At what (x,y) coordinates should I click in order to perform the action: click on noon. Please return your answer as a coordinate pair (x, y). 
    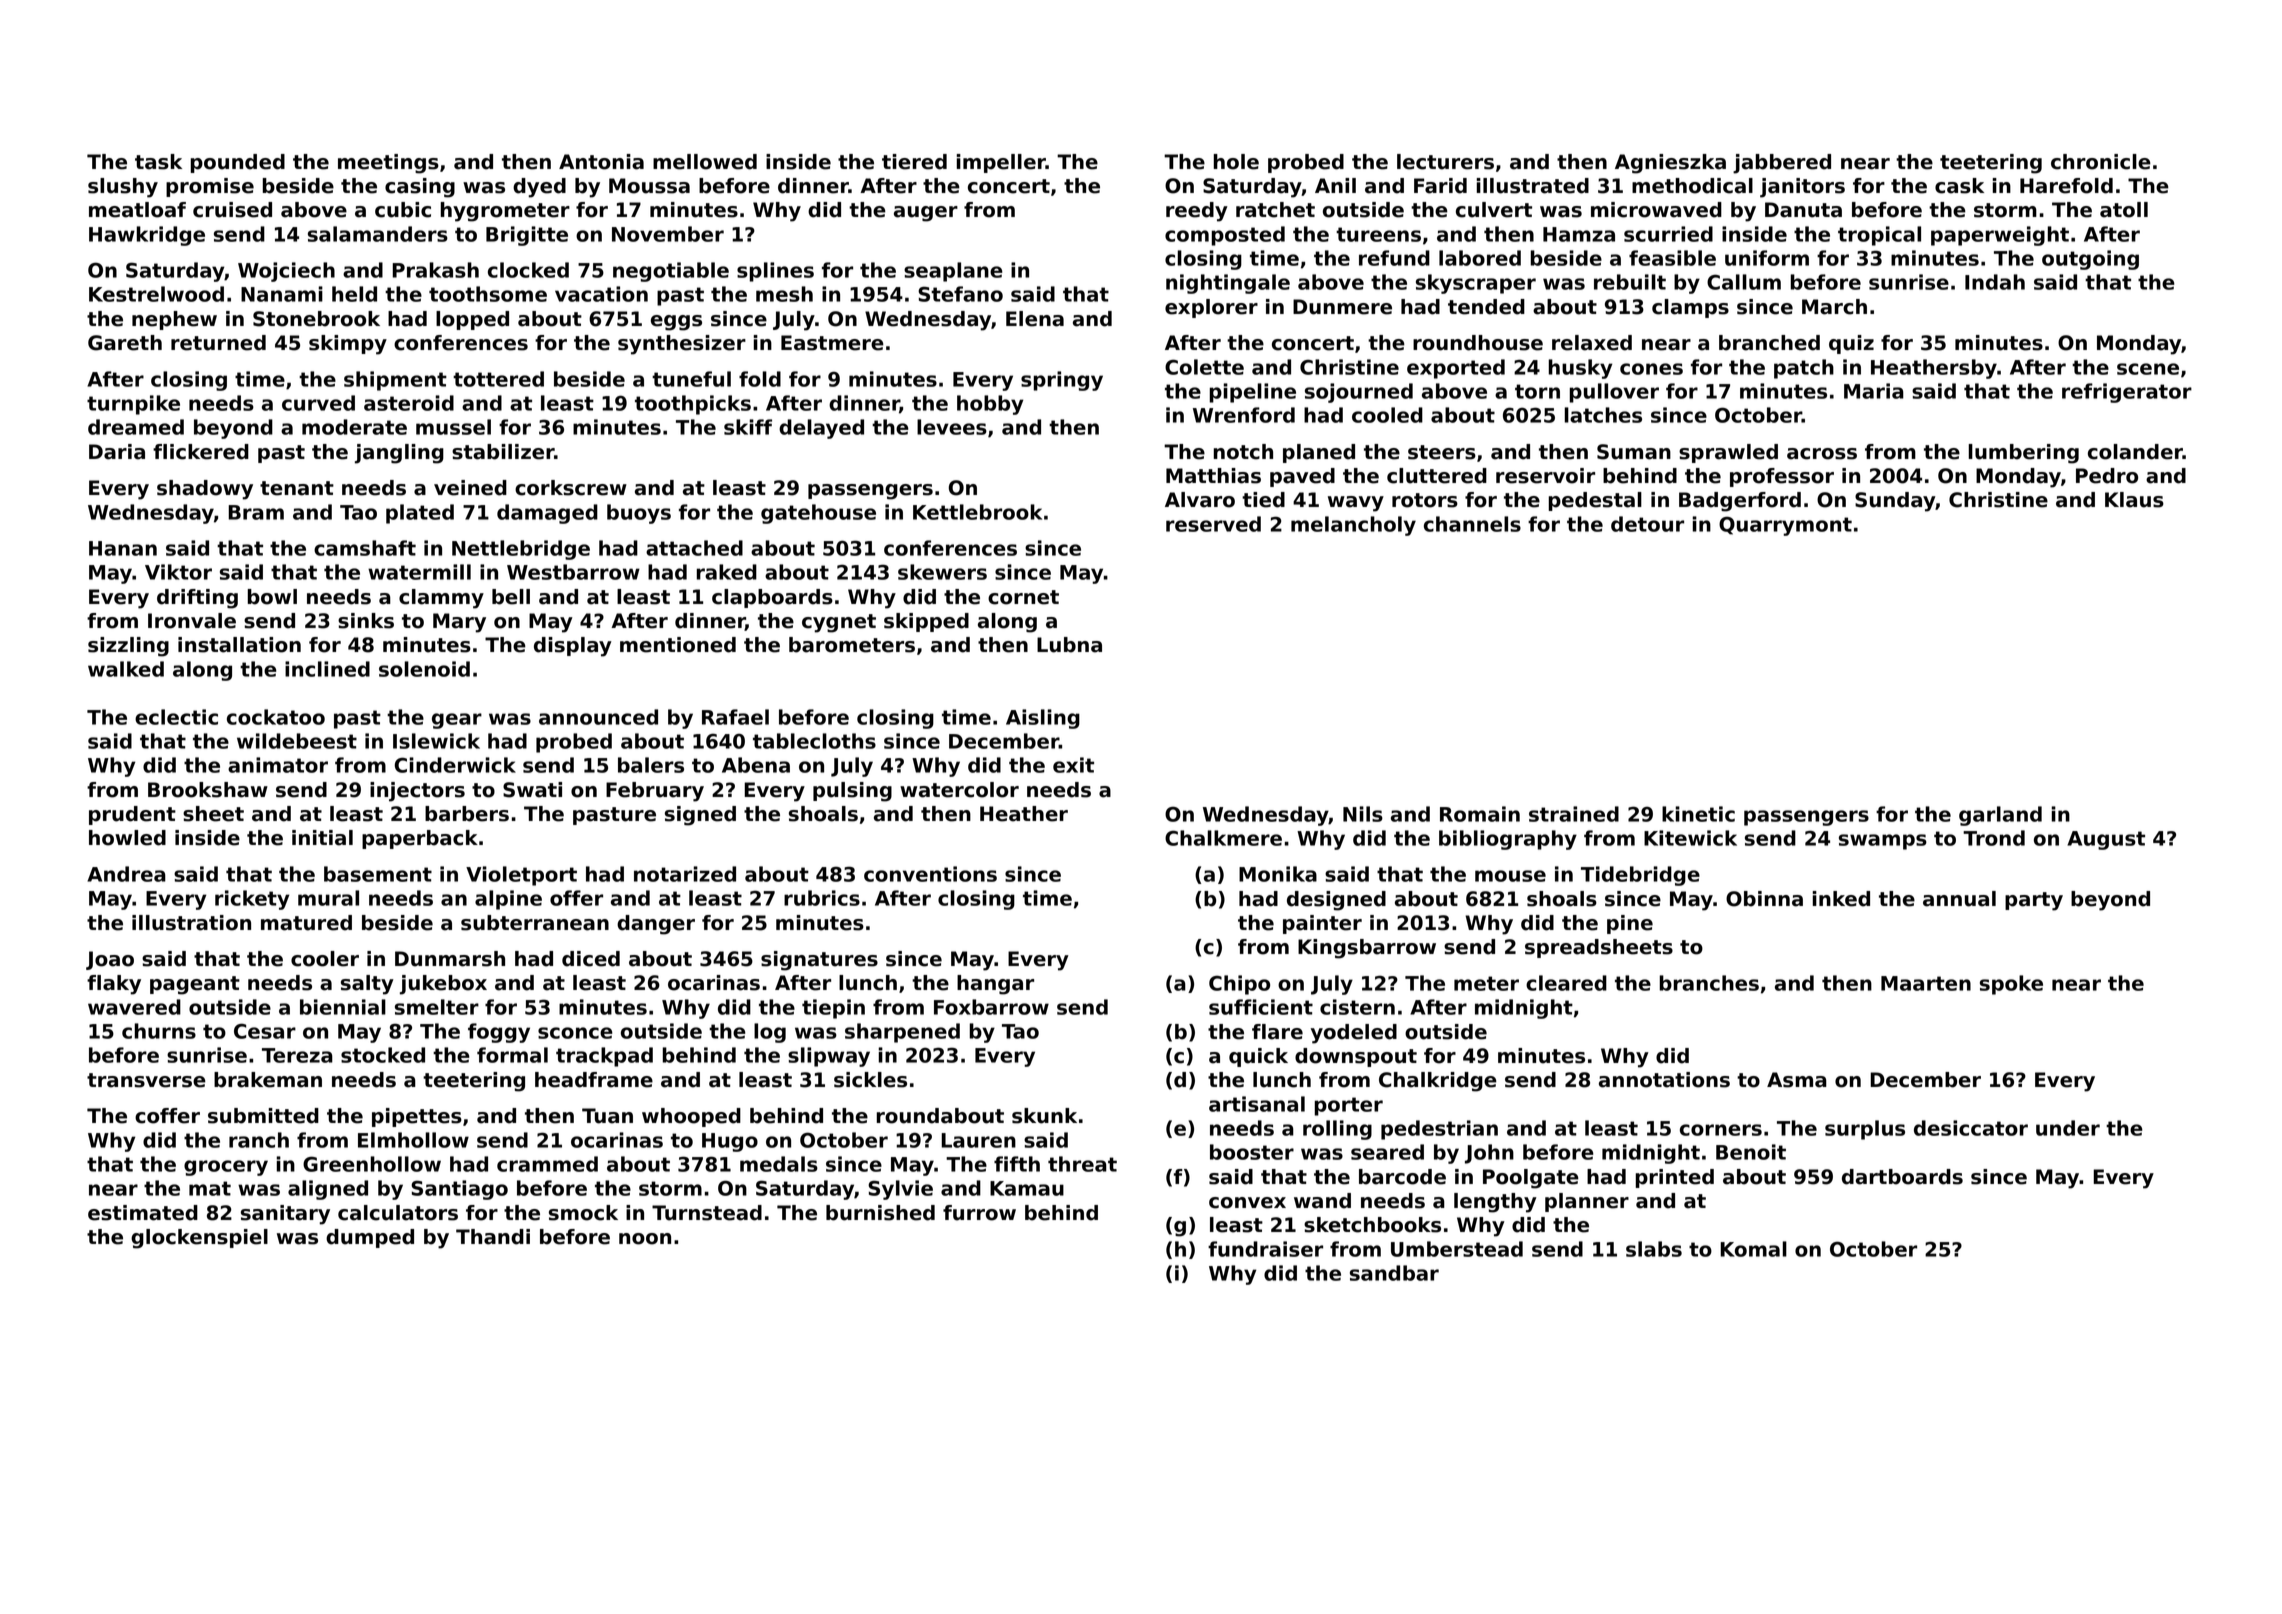
    Looking at the image, I should click on (645, 1239).
